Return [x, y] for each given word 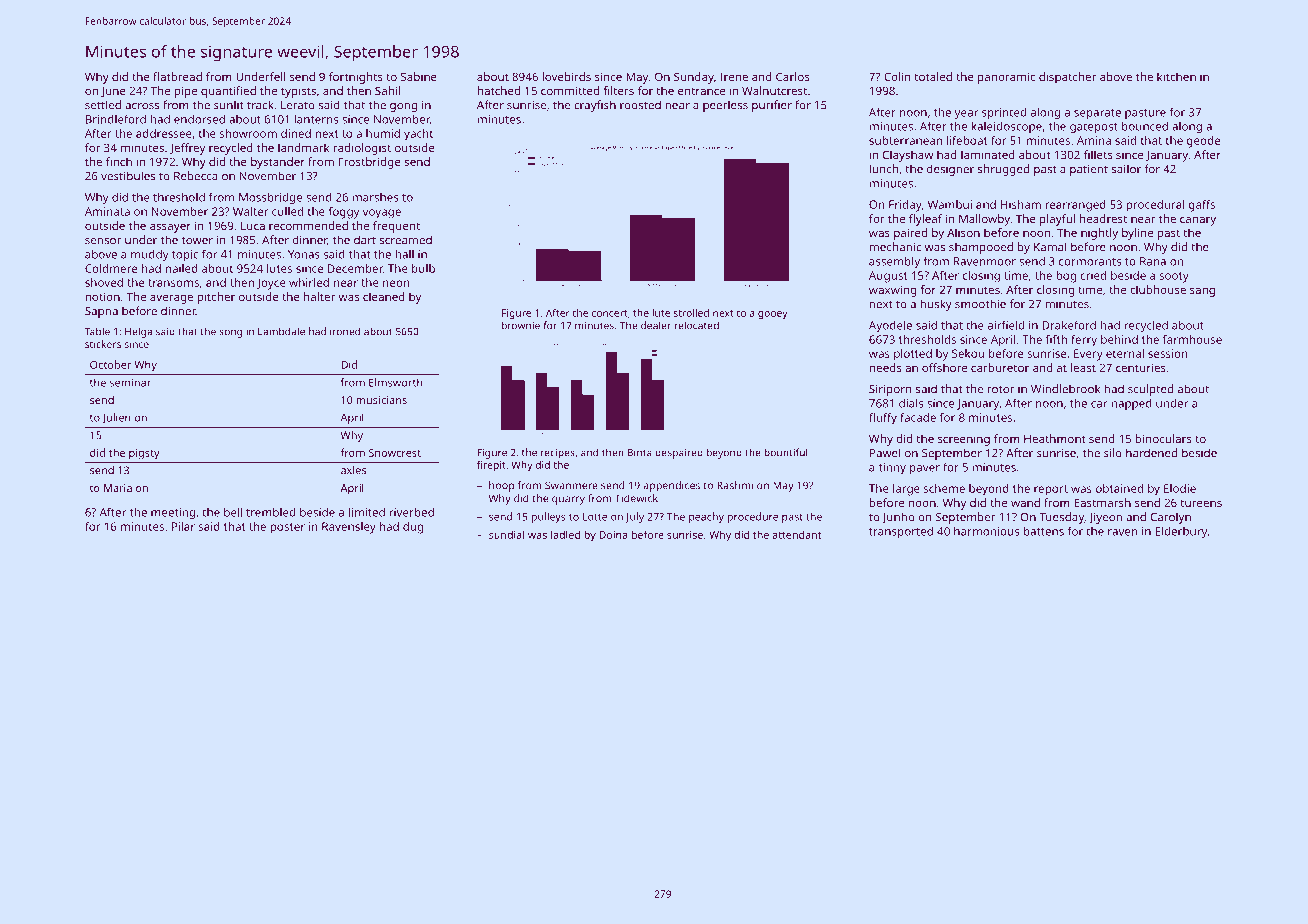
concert [610, 313]
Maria [118, 488]
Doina [613, 535]
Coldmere [111, 268]
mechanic [895, 247]
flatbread [177, 76]
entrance [701, 91]
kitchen [1176, 76]
